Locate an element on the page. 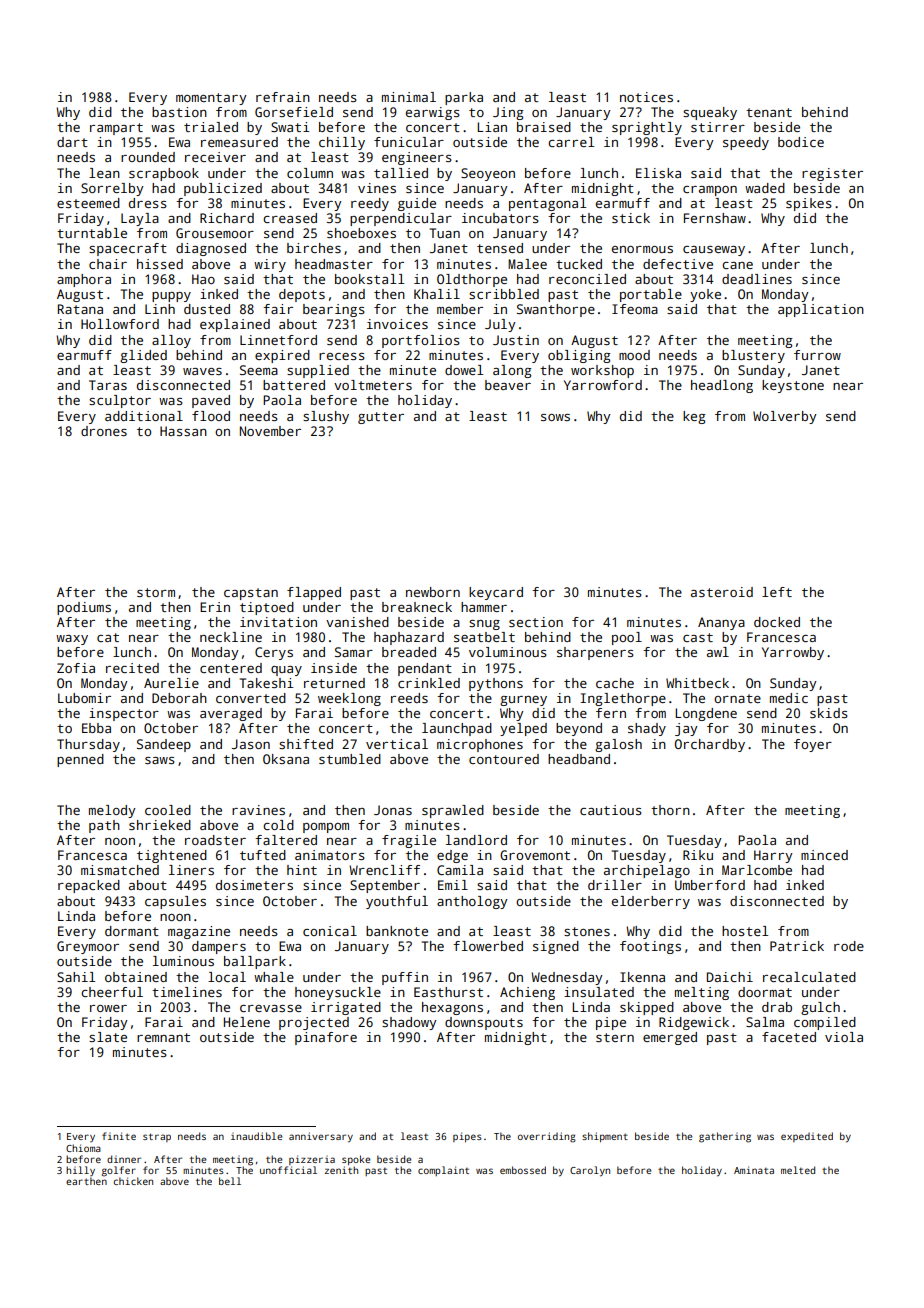 The height and width of the page is (1308, 924). contoured is located at coordinates (504, 759).
